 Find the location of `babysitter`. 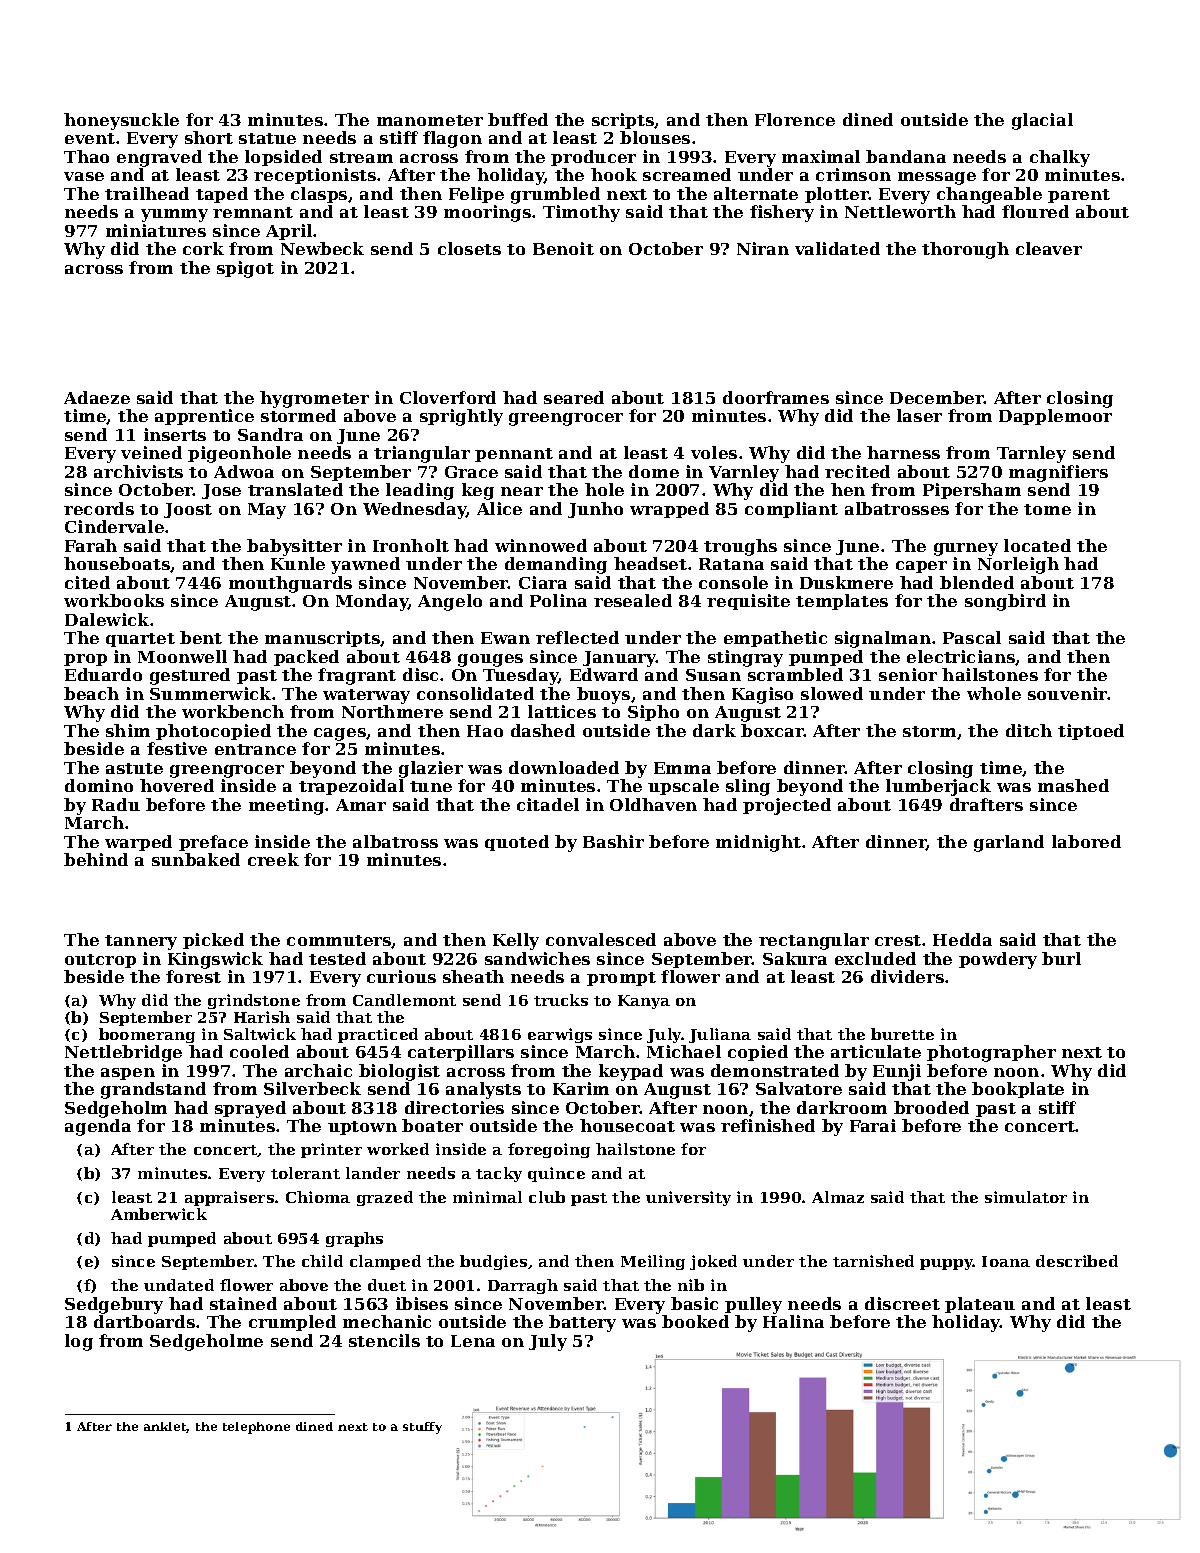

babysitter is located at coordinates (294, 547).
